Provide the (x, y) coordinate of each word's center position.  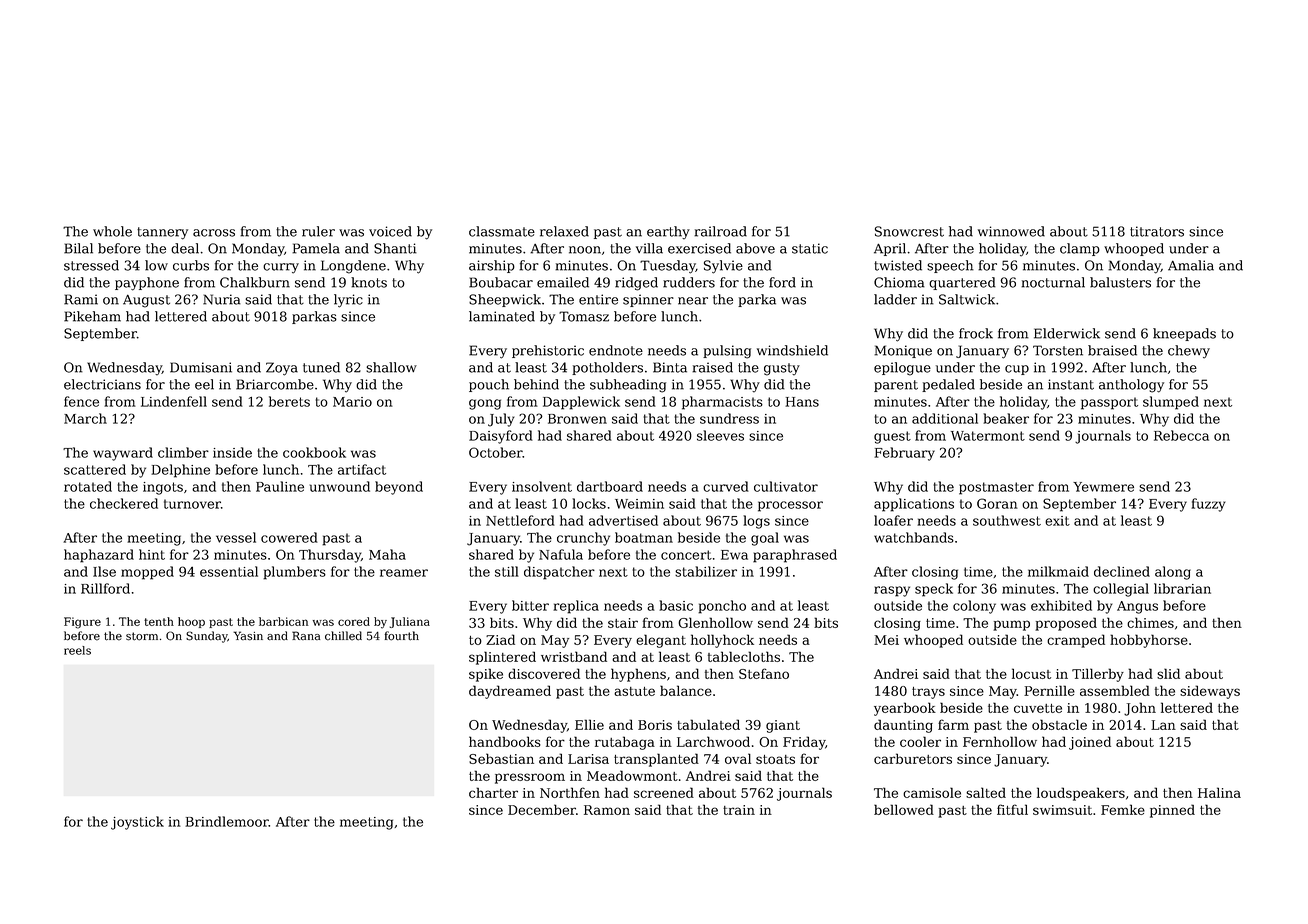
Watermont (988, 436)
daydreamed (510, 692)
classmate (502, 231)
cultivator (786, 486)
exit (1057, 521)
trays (928, 693)
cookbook (314, 452)
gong (485, 404)
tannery (162, 233)
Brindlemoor (227, 821)
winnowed (1011, 231)
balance (686, 690)
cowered (289, 537)
